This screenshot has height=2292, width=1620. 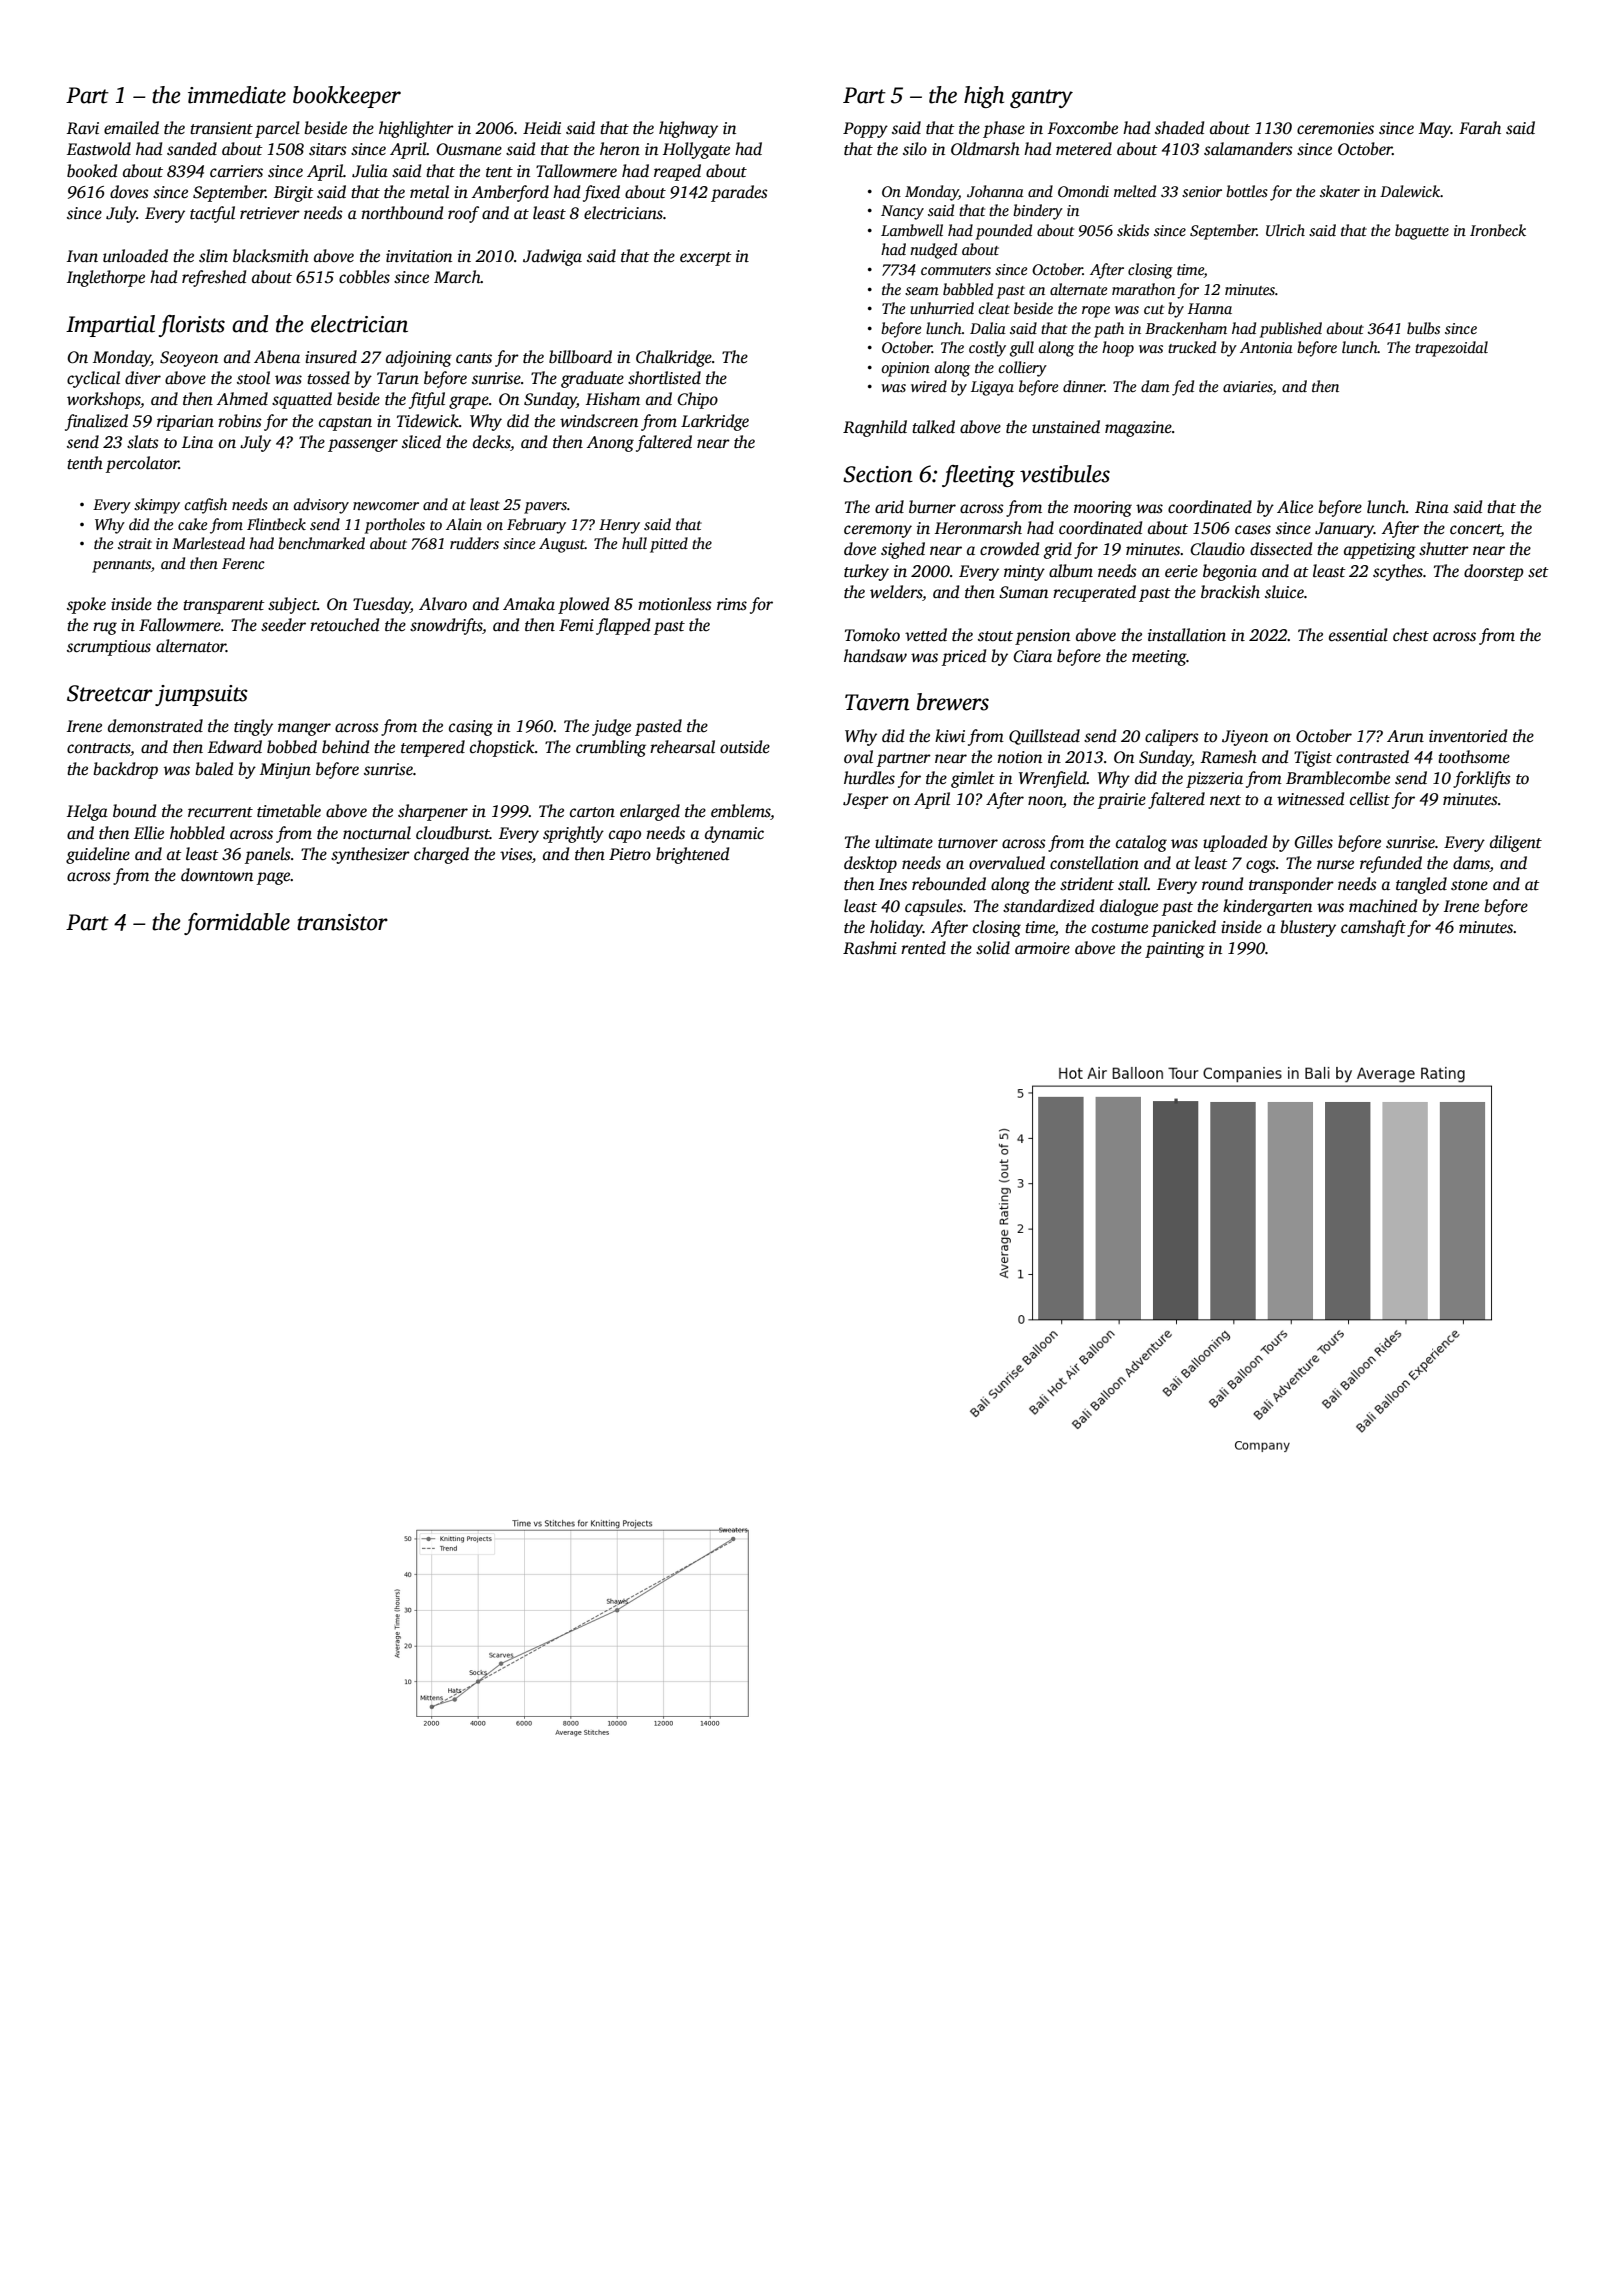 What do you see at coordinates (1175, 950) in the screenshot?
I see `painting` at bounding box center [1175, 950].
